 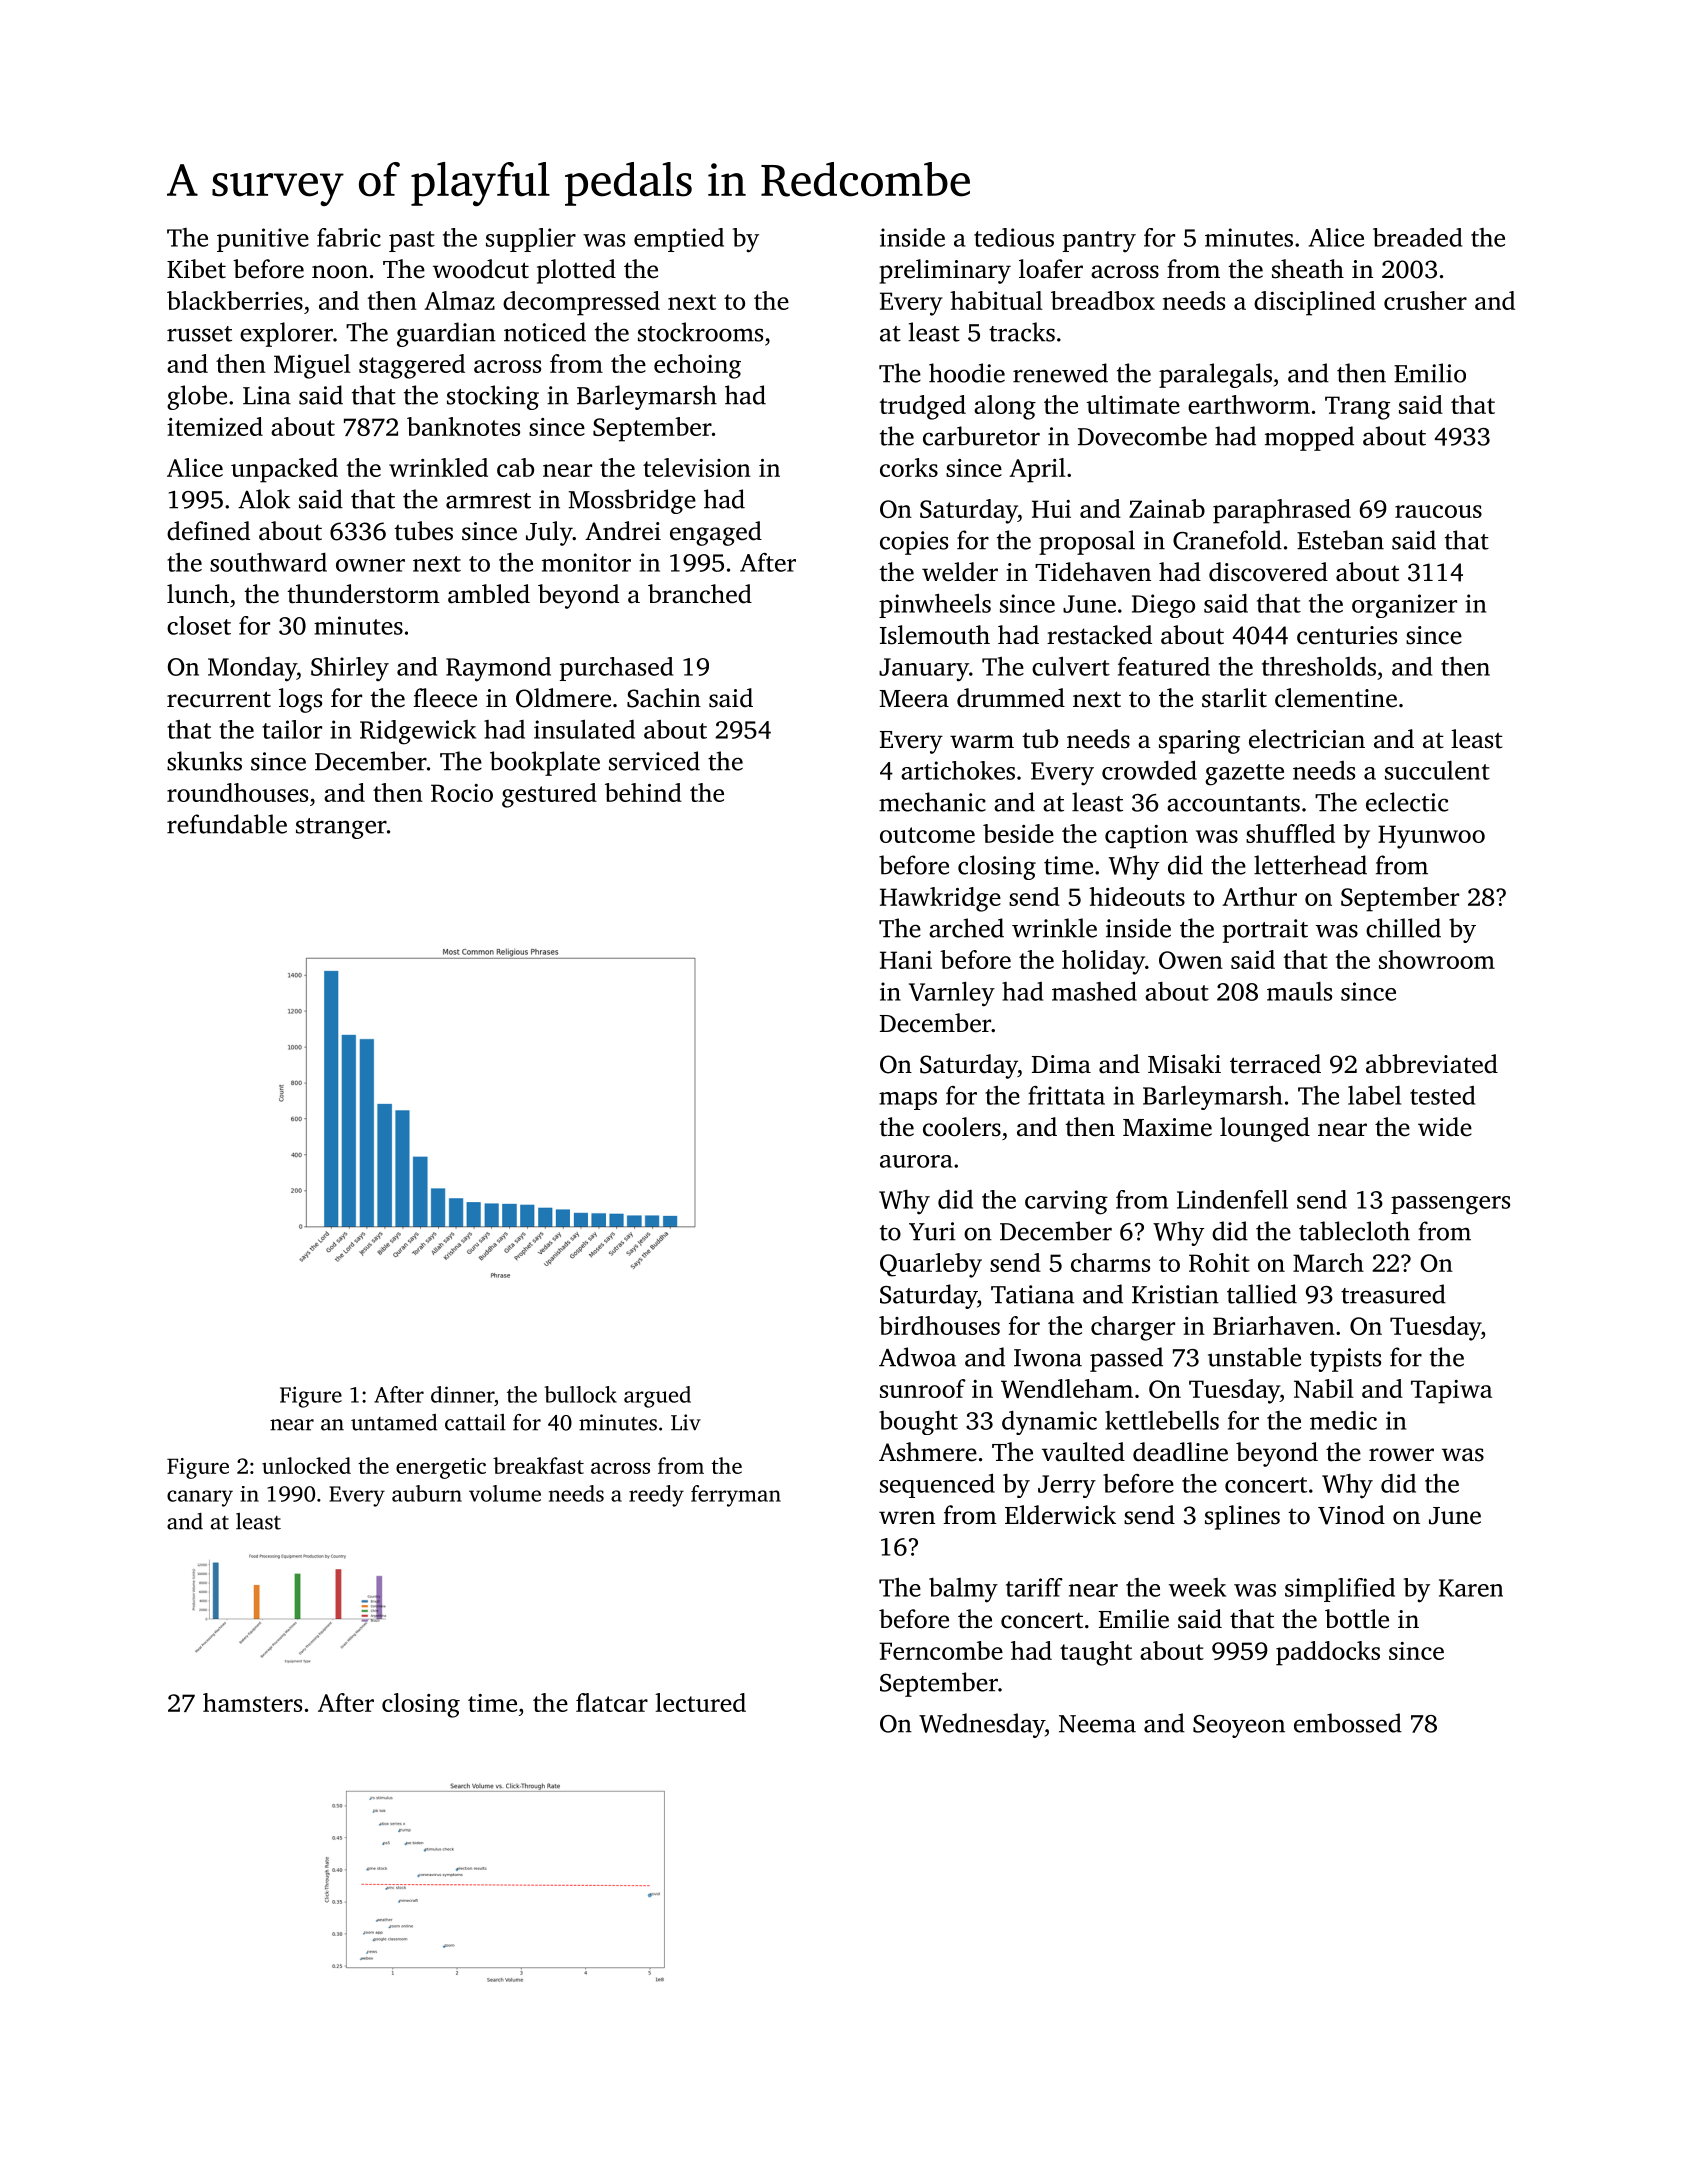 What do you see at coordinates (1097, 1724) in the image?
I see `Neema` at bounding box center [1097, 1724].
